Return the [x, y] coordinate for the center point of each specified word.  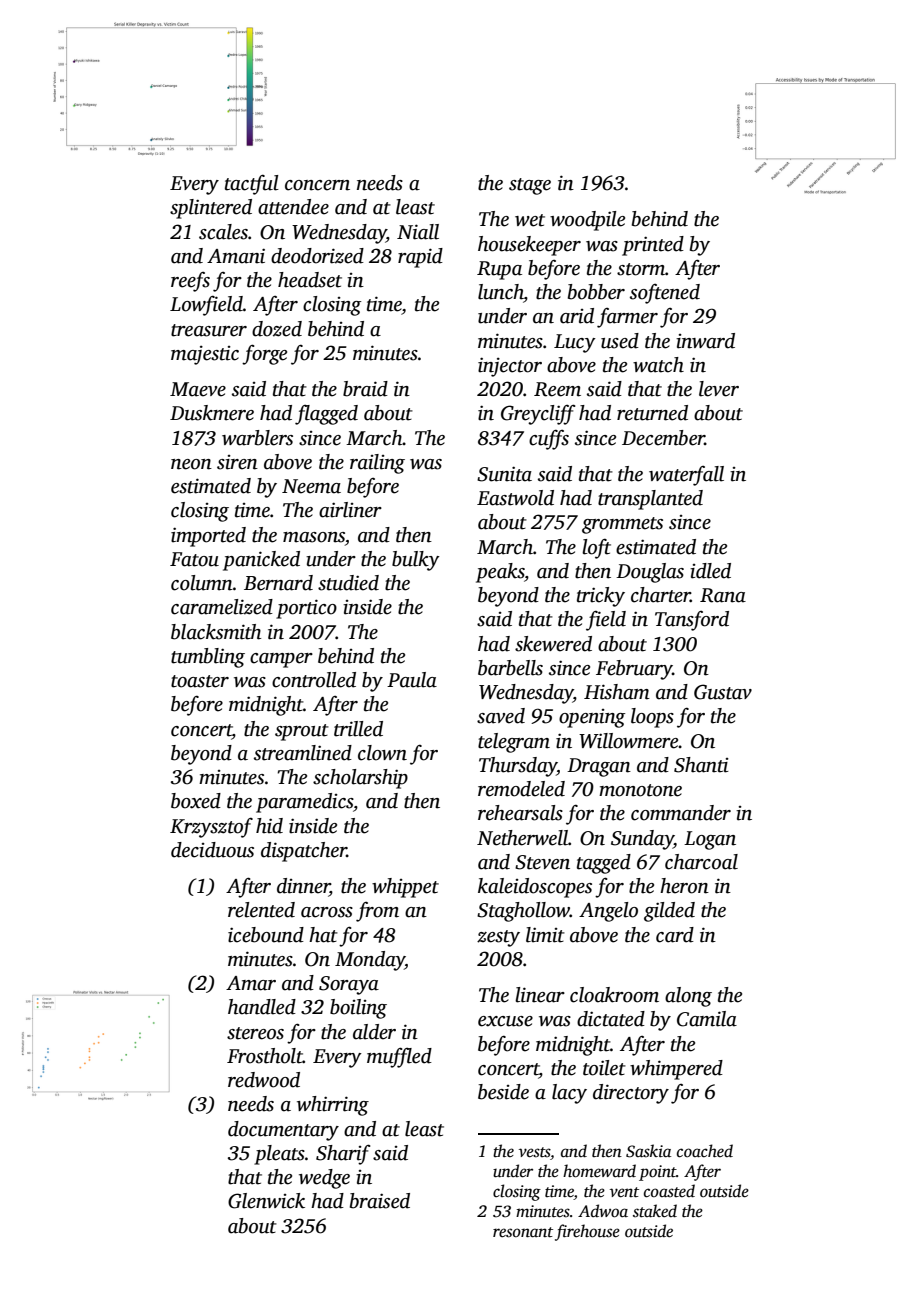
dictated [611, 1019]
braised [380, 1201]
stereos [255, 1033]
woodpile [587, 221]
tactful [252, 184]
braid [365, 389]
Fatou [194, 559]
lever [719, 389]
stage [530, 186]
